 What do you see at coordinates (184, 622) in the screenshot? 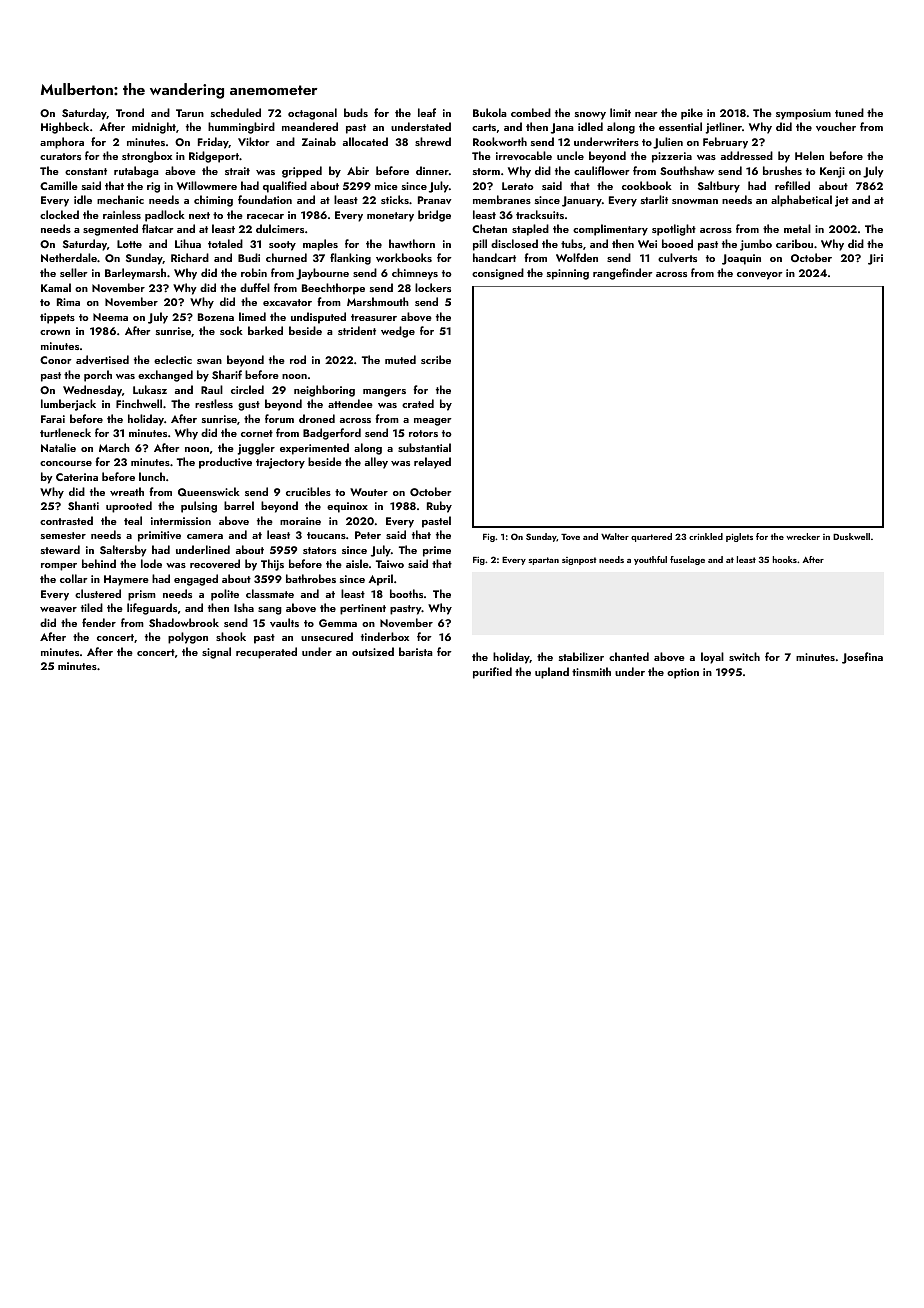
I see `Shadowbrook` at bounding box center [184, 622].
